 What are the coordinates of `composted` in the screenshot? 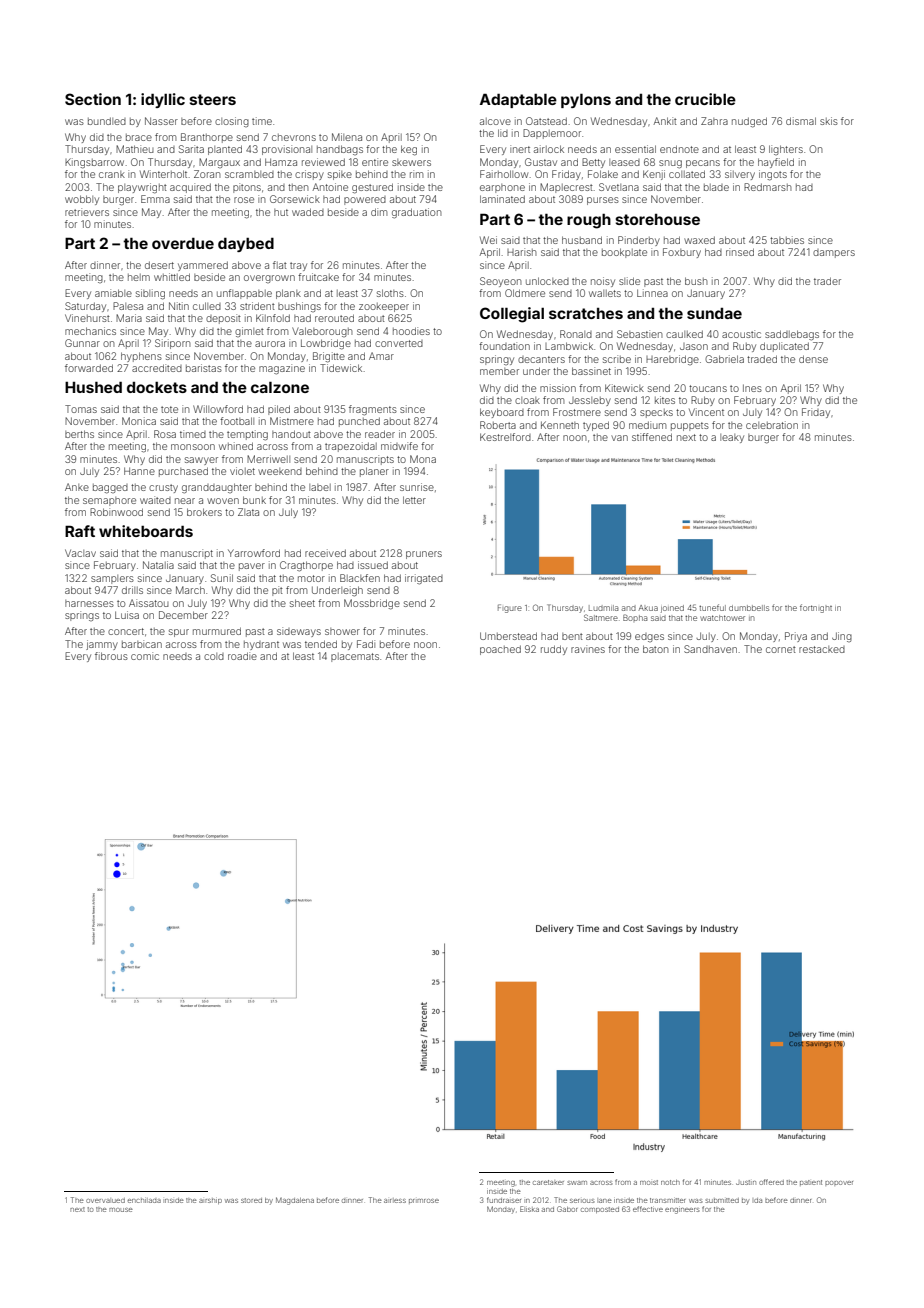 It's located at (600, 1210).
